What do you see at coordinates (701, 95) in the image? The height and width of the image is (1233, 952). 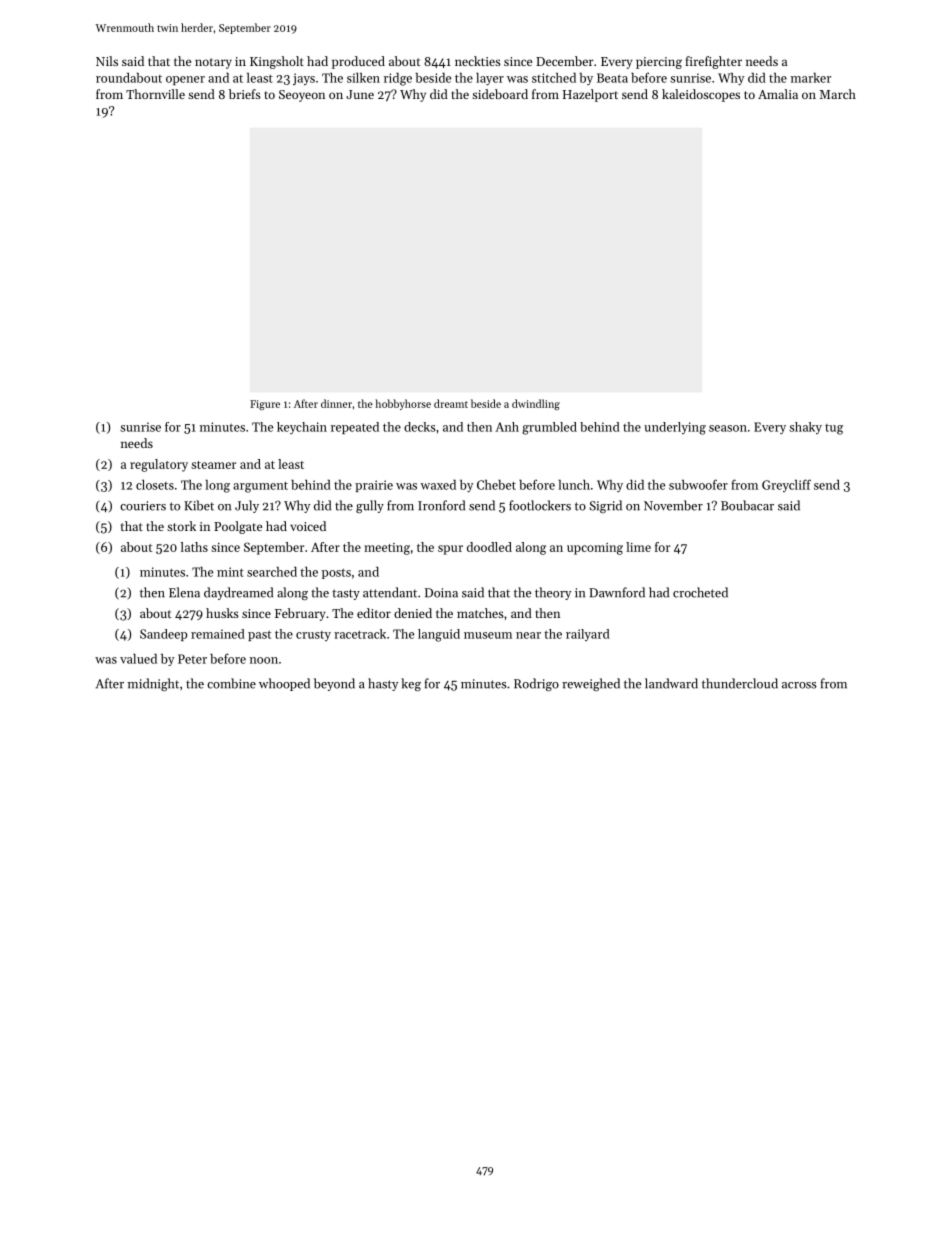 I see `kaleidoscopes` at bounding box center [701, 95].
